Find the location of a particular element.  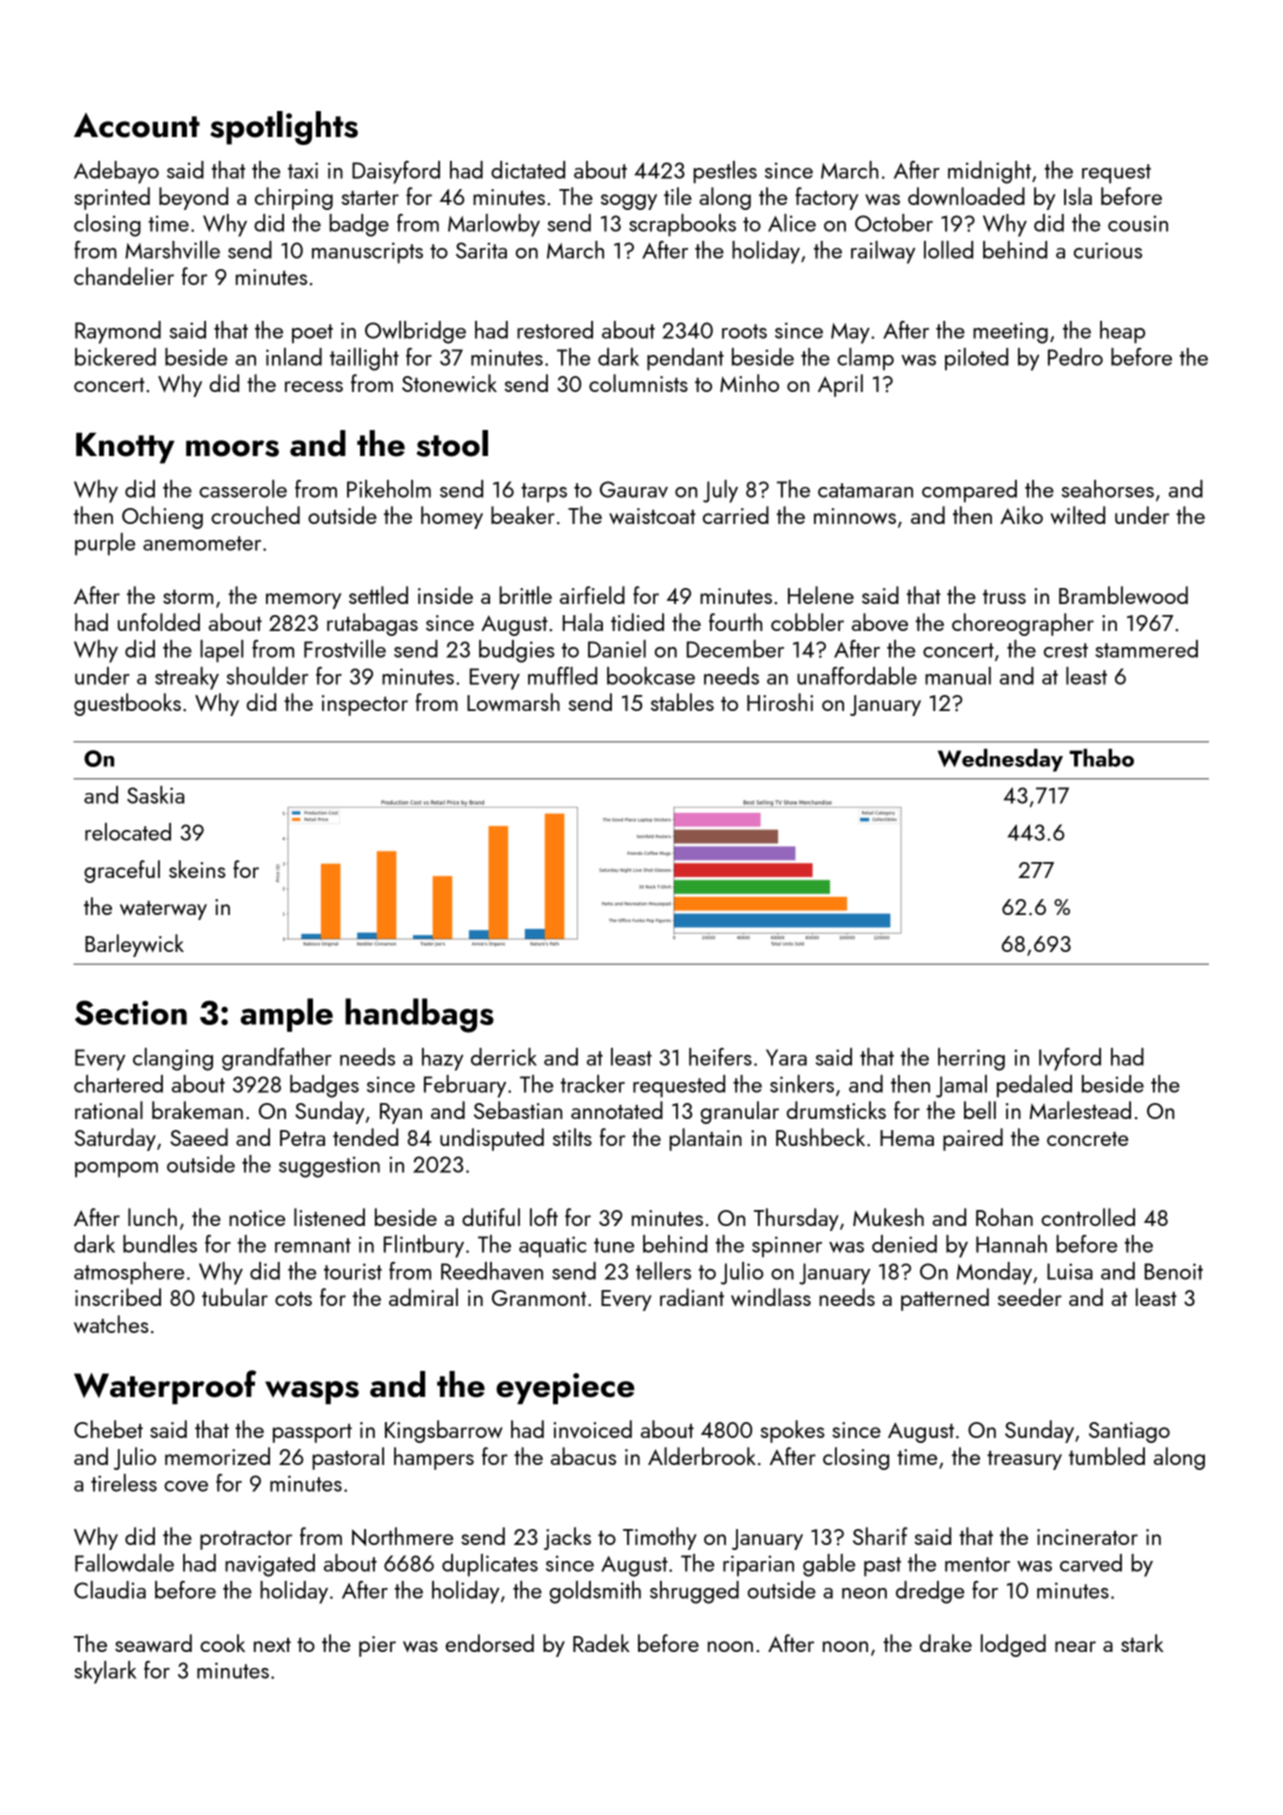

stark is located at coordinates (1142, 1643).
